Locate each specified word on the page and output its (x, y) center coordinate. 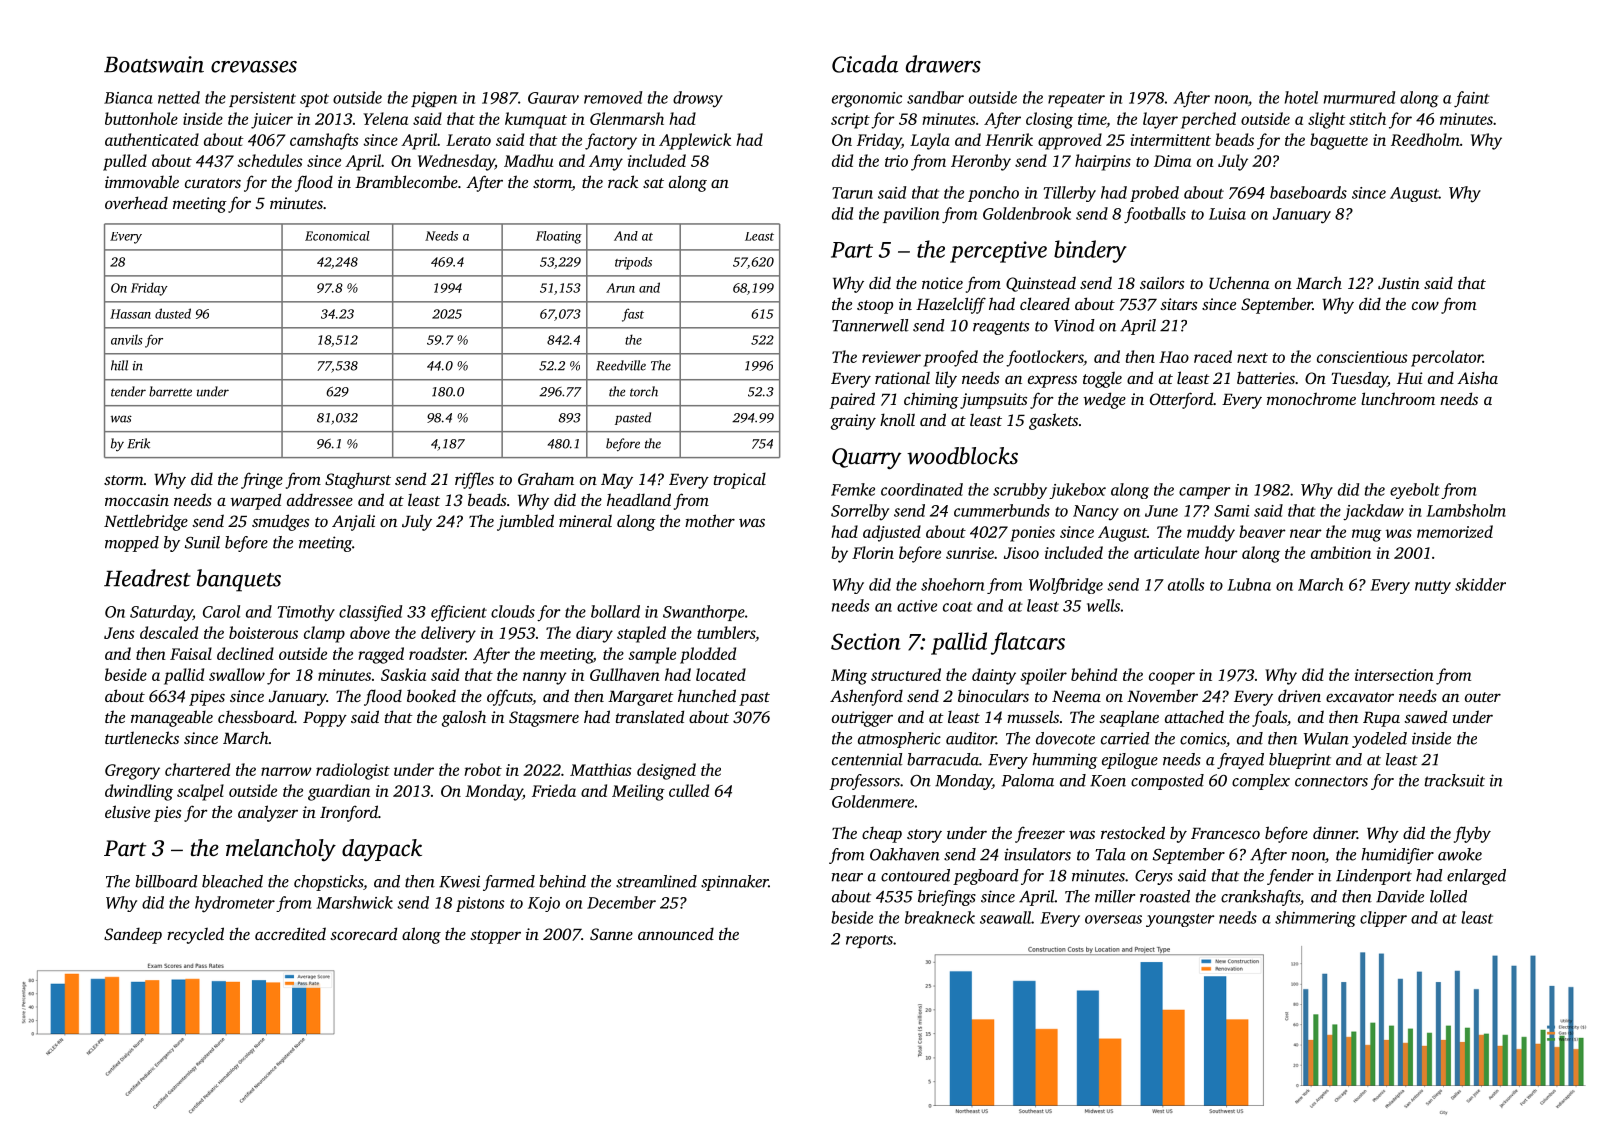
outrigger (862, 719)
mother (710, 520)
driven (1299, 695)
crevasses (254, 67)
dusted (173, 313)
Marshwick (355, 902)
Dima (1172, 161)
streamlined (656, 881)
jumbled (525, 522)
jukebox (1077, 491)
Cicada (865, 64)
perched (1208, 120)
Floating (559, 237)
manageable (172, 718)
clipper (1383, 919)
